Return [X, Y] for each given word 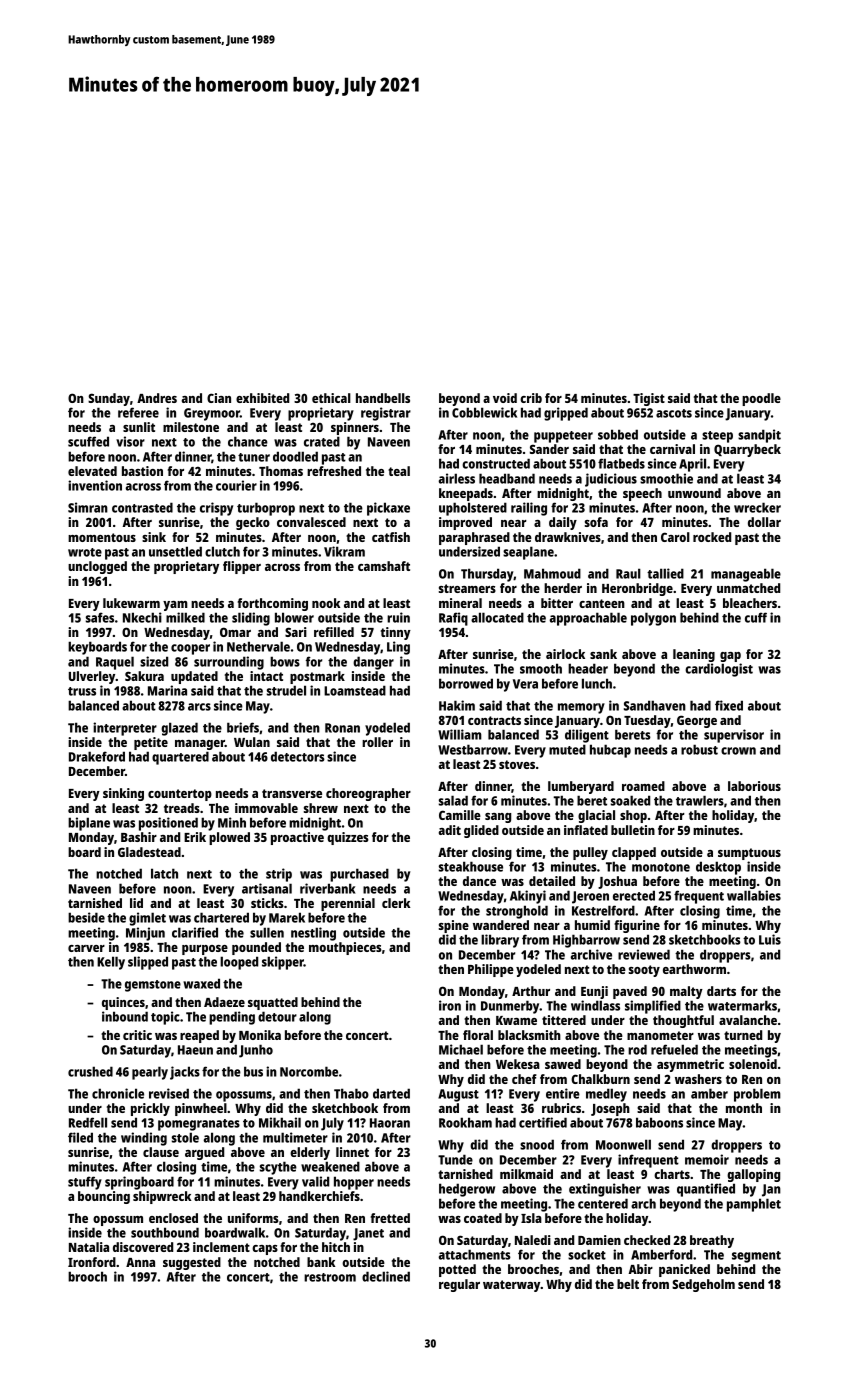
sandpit [759, 436]
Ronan [342, 728]
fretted [390, 1218]
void [505, 398]
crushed [90, 1071]
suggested [192, 1263]
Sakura [144, 676]
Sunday [109, 399]
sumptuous [749, 854]
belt [628, 1284]
